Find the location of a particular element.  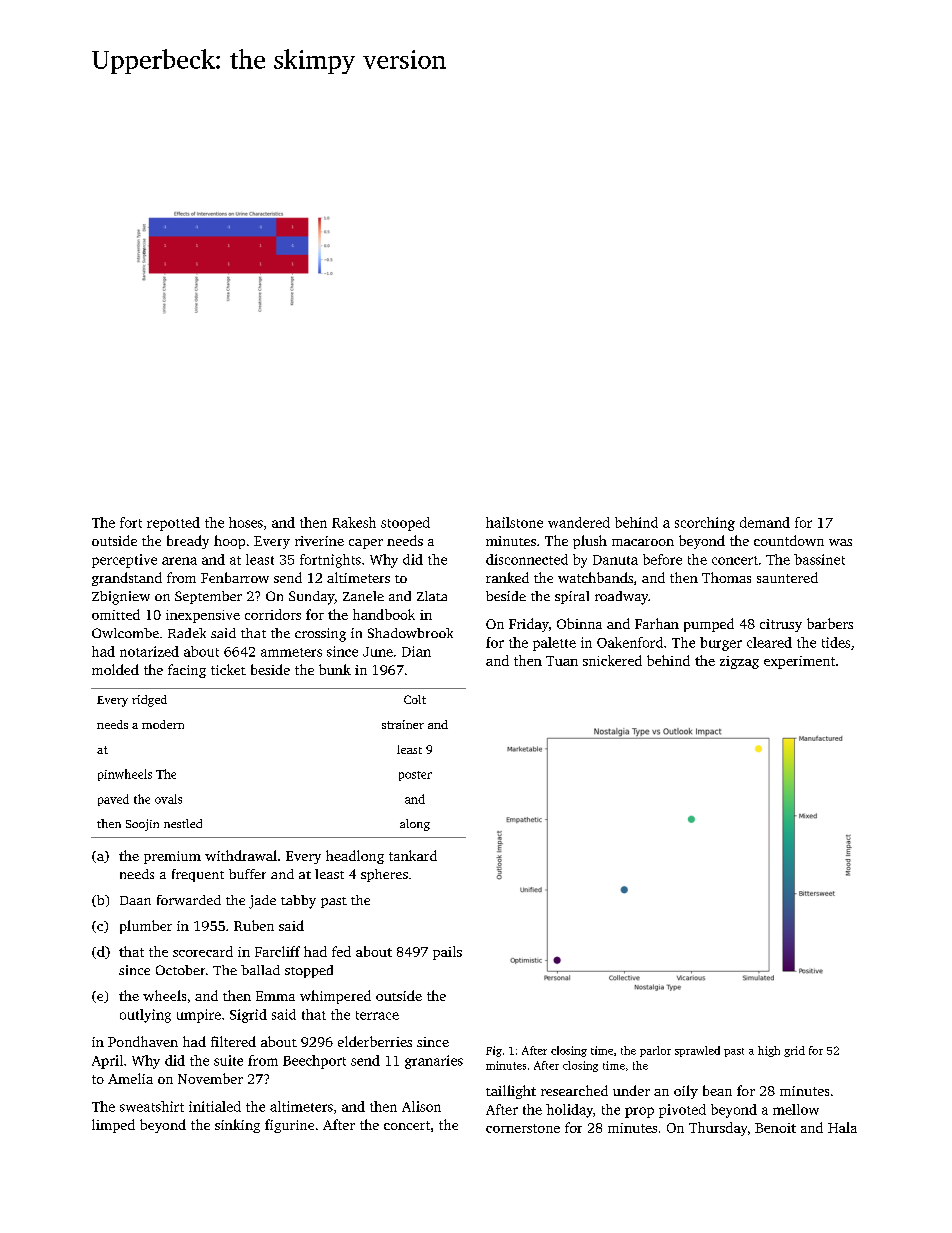

Zanele is located at coordinates (363, 596).
